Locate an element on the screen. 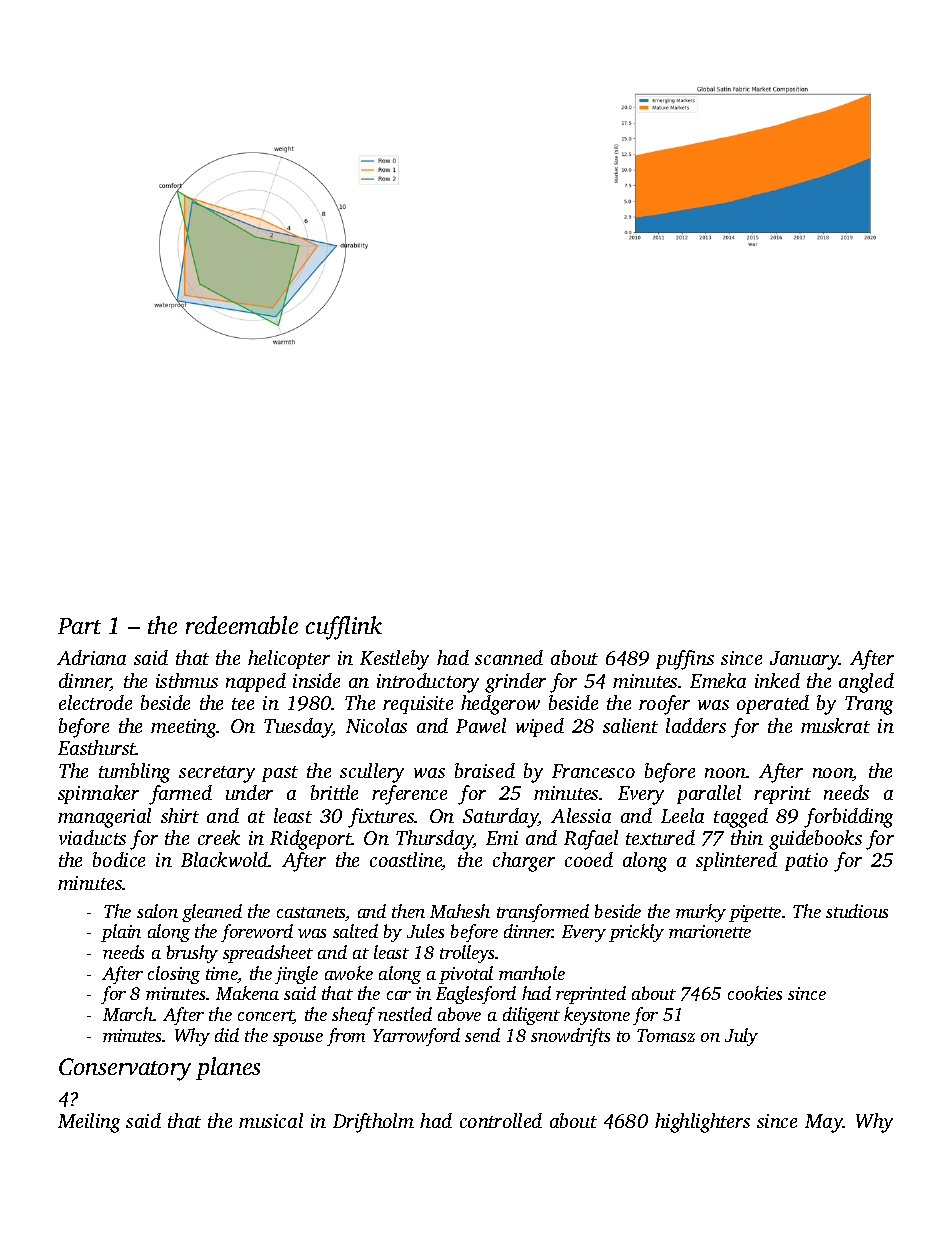  coastline is located at coordinates (406, 861).
